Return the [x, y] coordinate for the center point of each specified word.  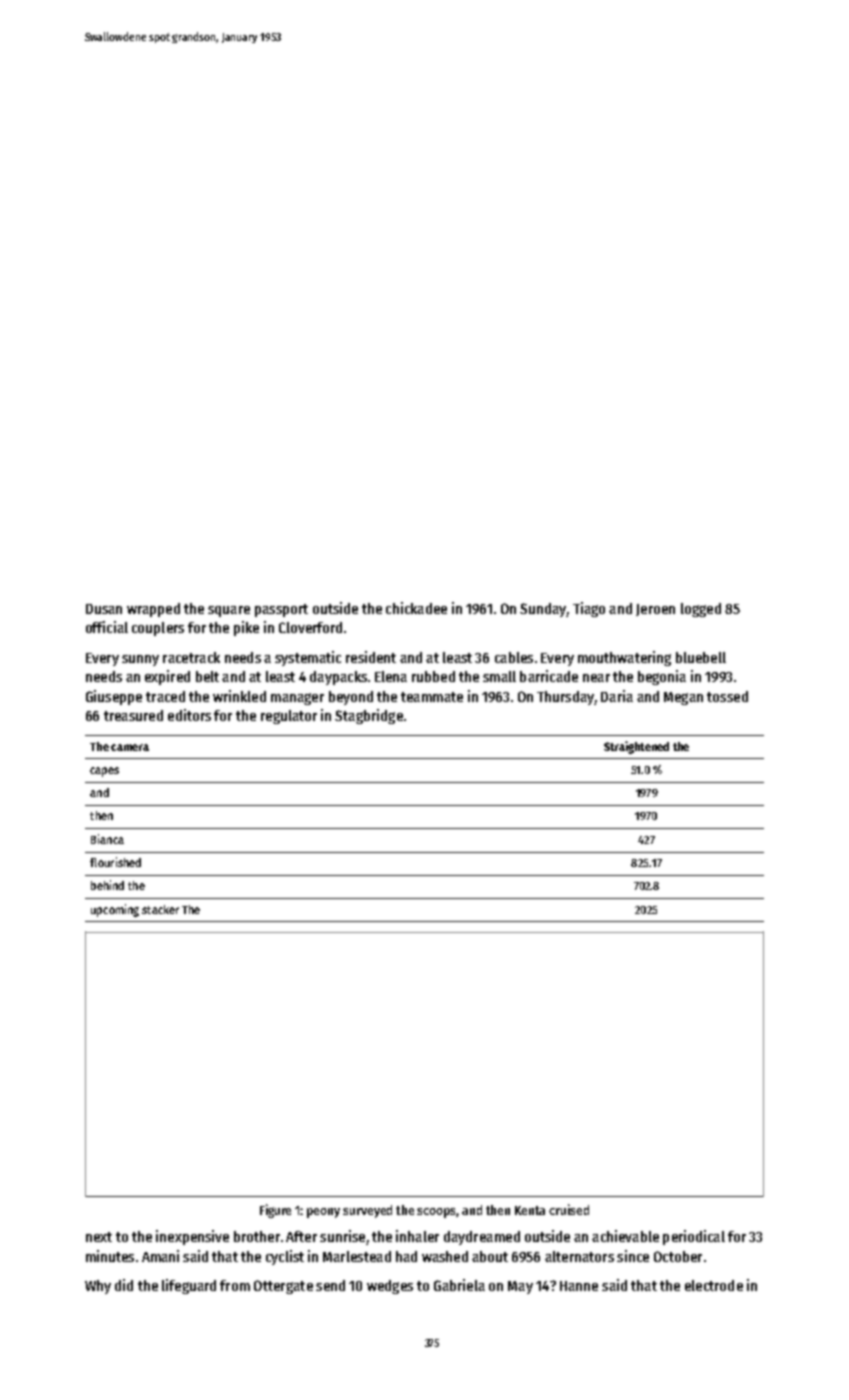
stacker [160, 909]
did [124, 1285]
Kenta [530, 1210]
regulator [289, 717]
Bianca [107, 839]
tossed [727, 696]
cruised [569, 1209]
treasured [133, 715]
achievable [625, 1236]
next [99, 1237]
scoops [437, 1213]
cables [514, 657]
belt [207, 676]
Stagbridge [369, 716]
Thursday [565, 698]
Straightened [636, 747]
